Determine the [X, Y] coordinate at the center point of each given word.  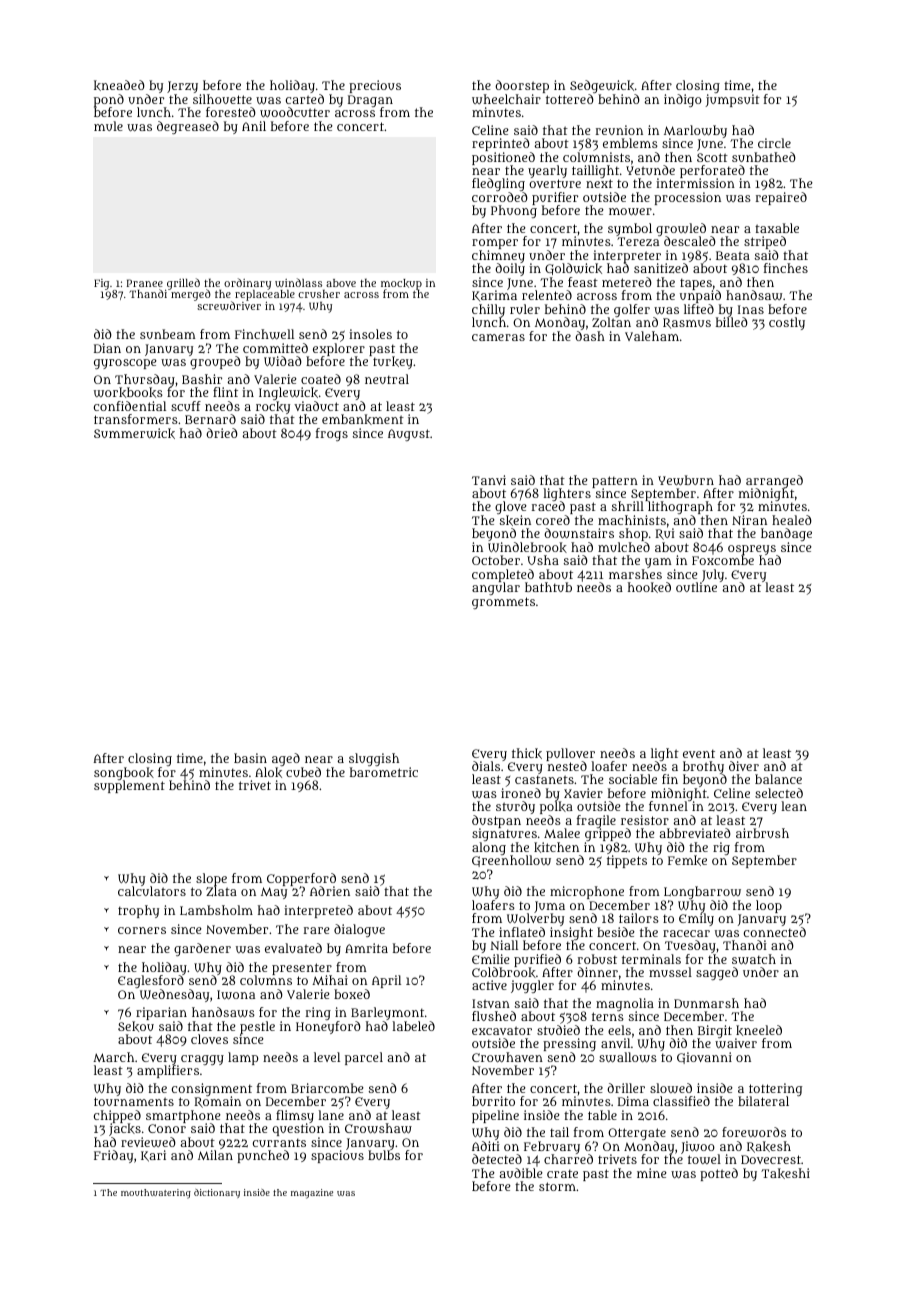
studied [558, 1030]
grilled [183, 284]
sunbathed [764, 157]
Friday [113, 1156]
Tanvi [489, 480]
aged [286, 759]
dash [590, 336]
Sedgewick [602, 86]
